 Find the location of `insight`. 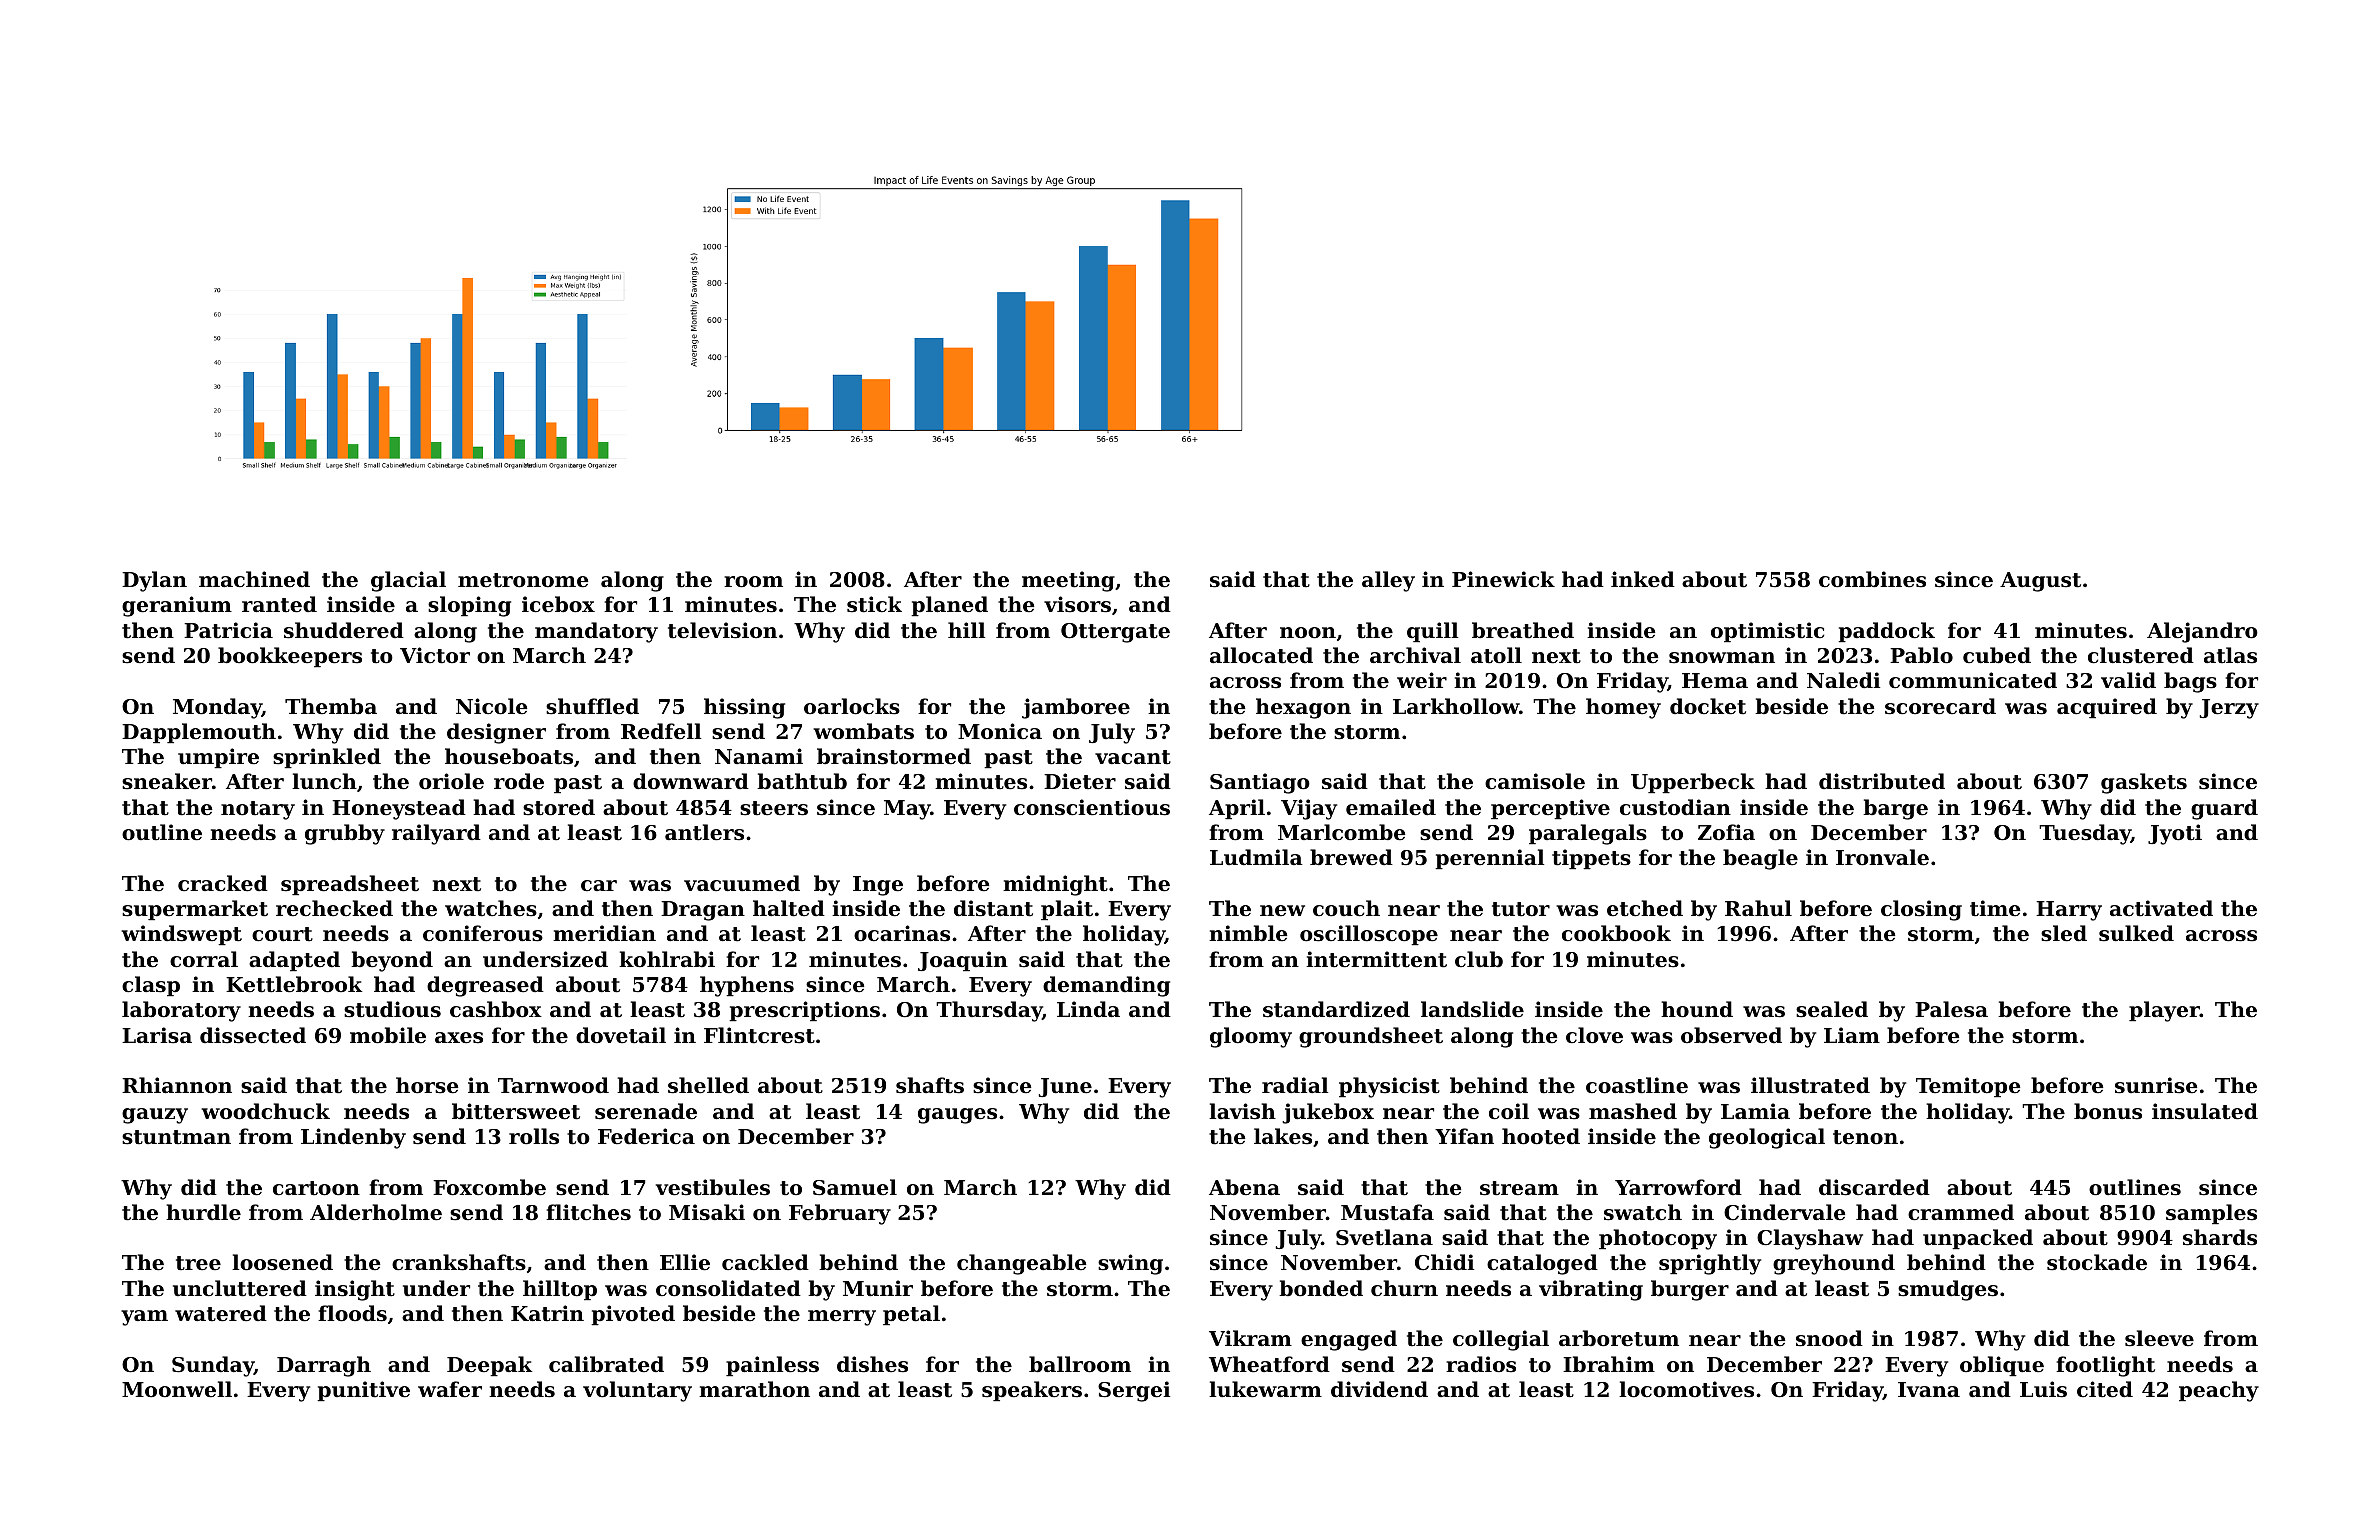

insight is located at coordinates (355, 1290).
